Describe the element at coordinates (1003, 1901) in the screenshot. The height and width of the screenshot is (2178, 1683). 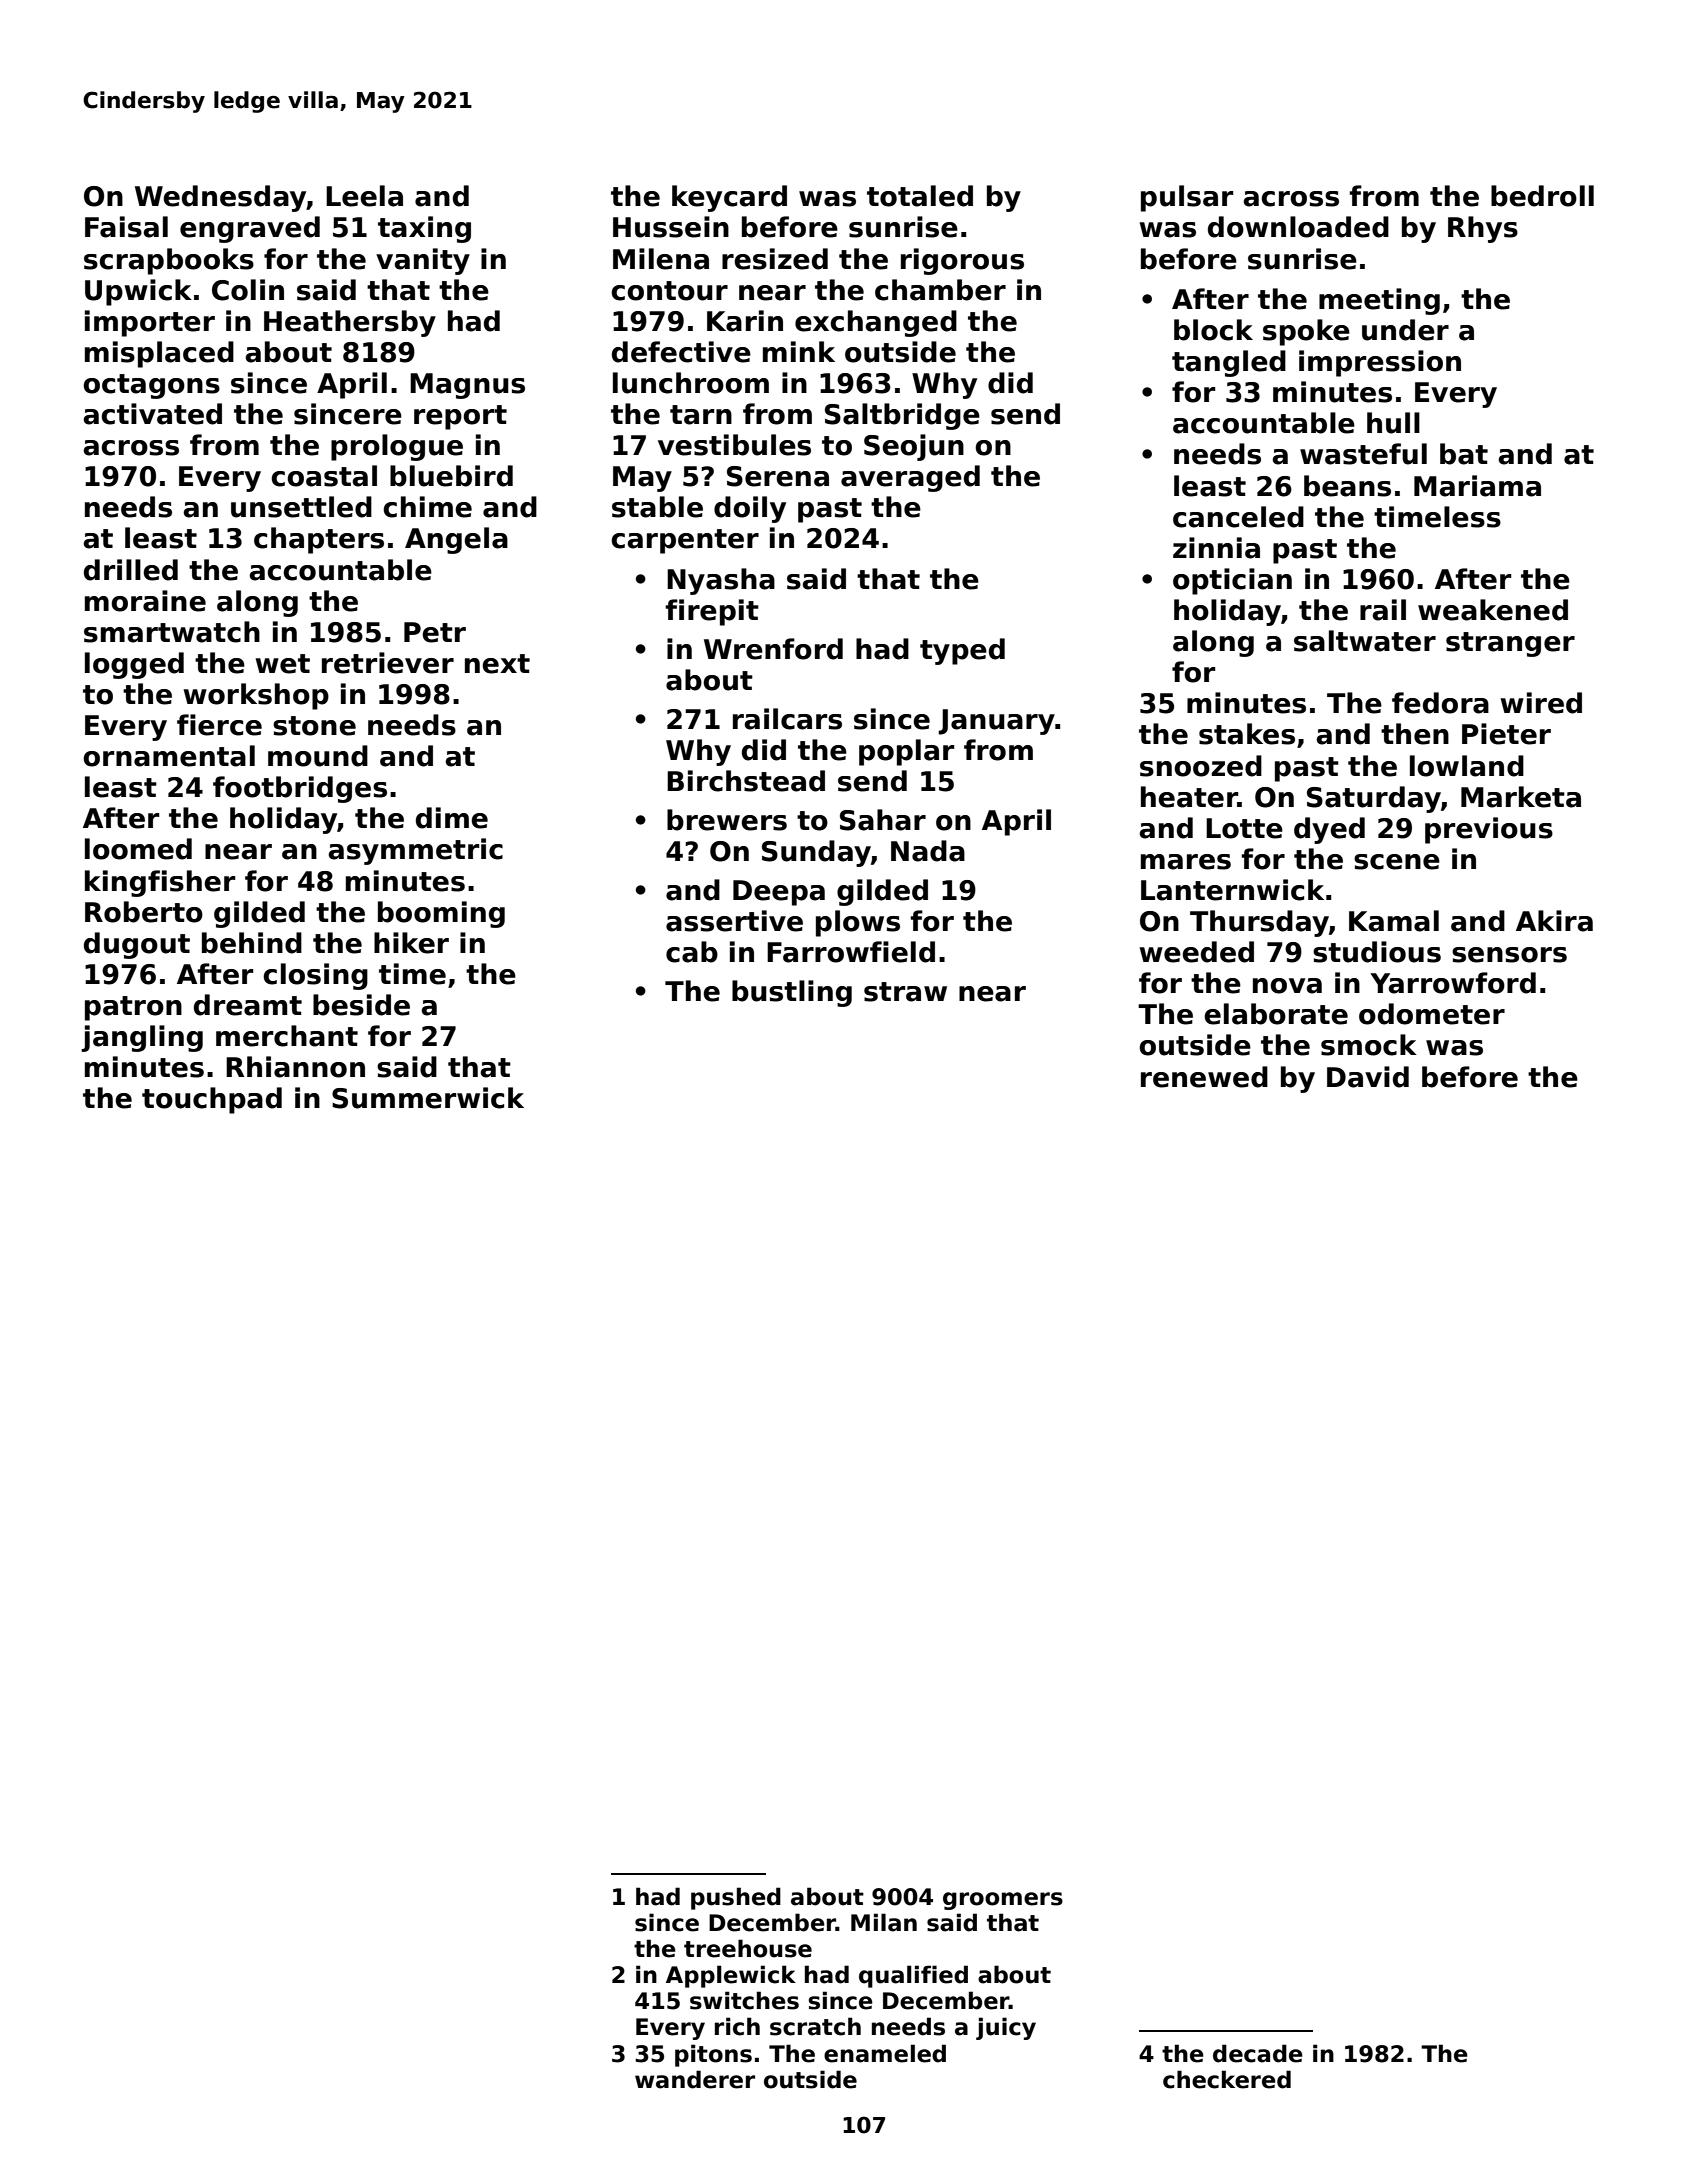
I see `groomers` at that location.
